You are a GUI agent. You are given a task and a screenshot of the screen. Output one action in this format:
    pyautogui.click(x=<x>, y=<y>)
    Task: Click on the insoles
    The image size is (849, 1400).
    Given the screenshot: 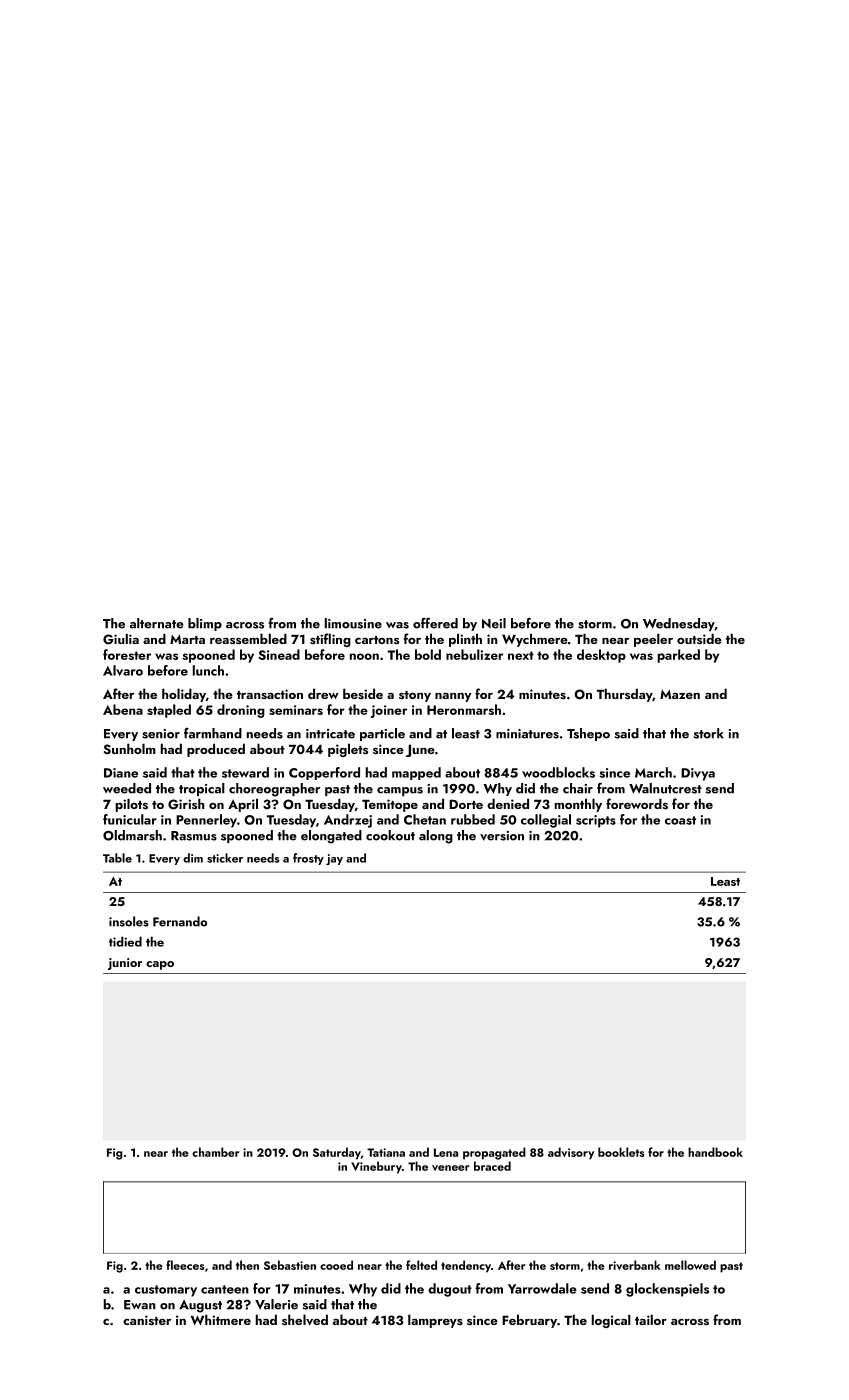 What is the action you would take?
    pyautogui.click(x=129, y=921)
